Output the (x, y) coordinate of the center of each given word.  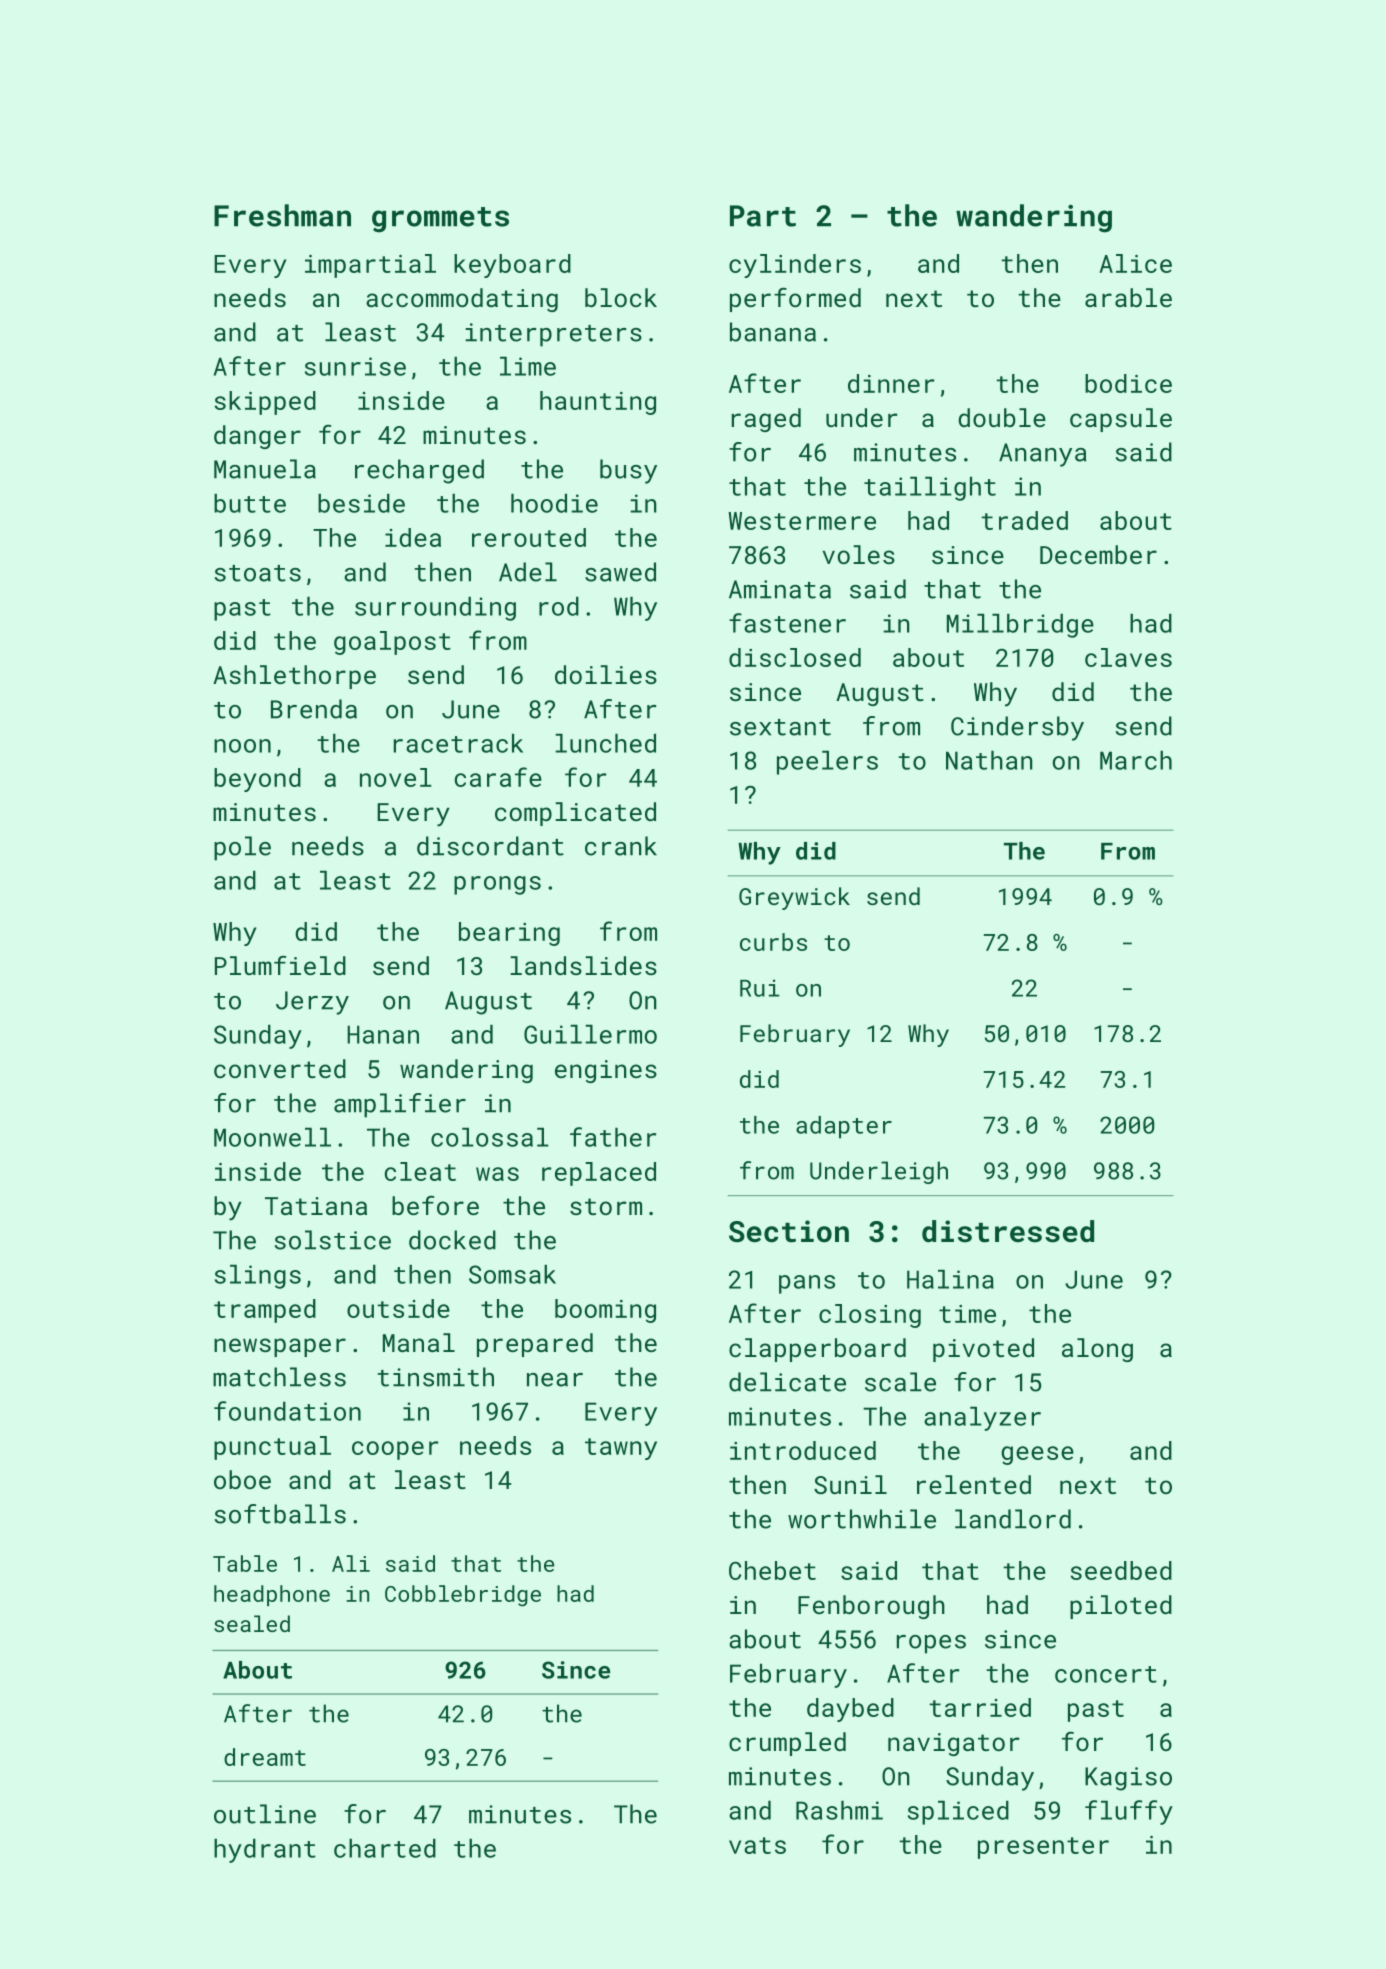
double (1002, 417)
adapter (844, 1127)
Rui (759, 988)
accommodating (462, 300)
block (621, 297)
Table (245, 1563)
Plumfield (280, 965)
